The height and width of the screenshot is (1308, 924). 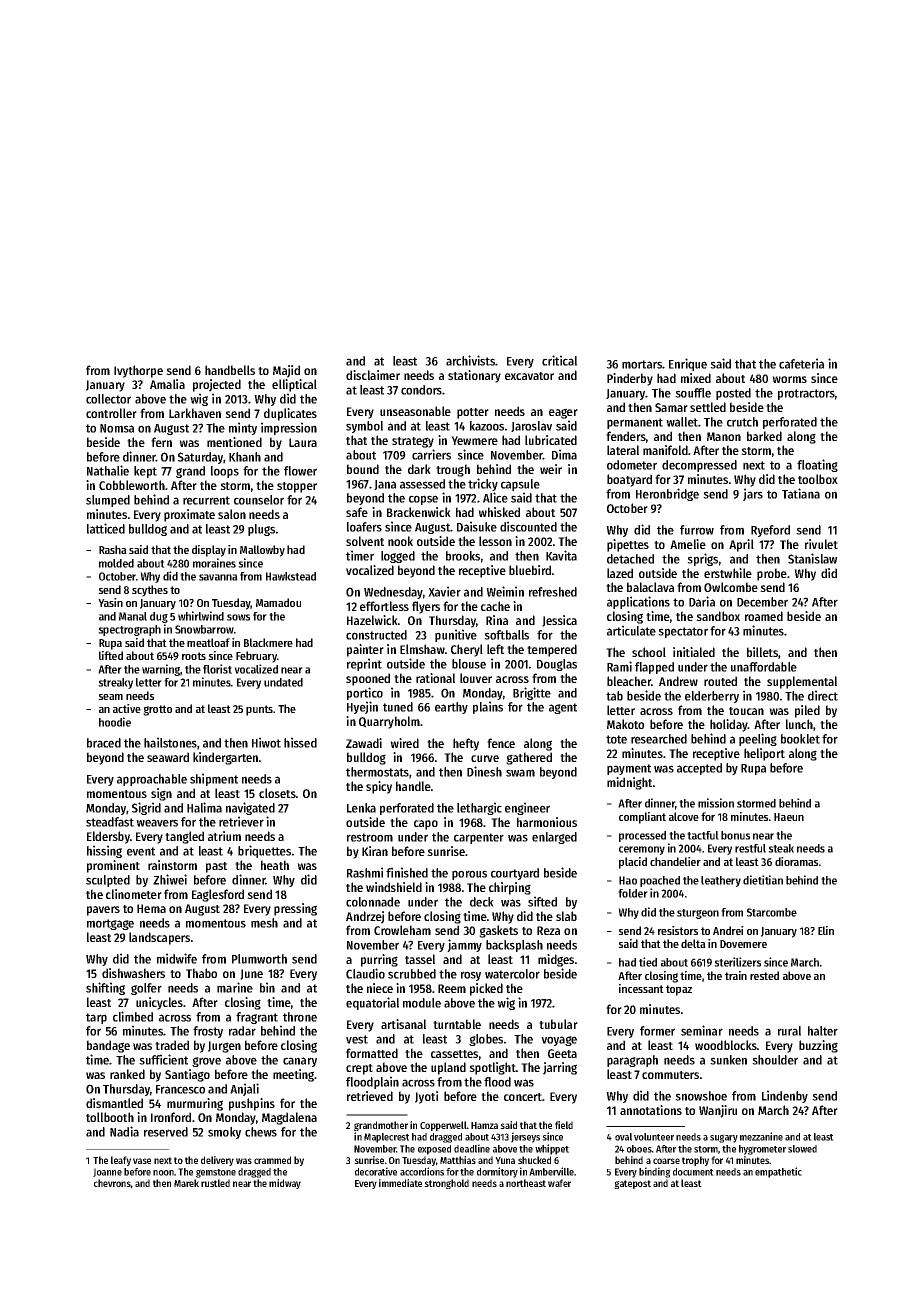 What do you see at coordinates (559, 360) in the screenshot?
I see `critical` at bounding box center [559, 360].
